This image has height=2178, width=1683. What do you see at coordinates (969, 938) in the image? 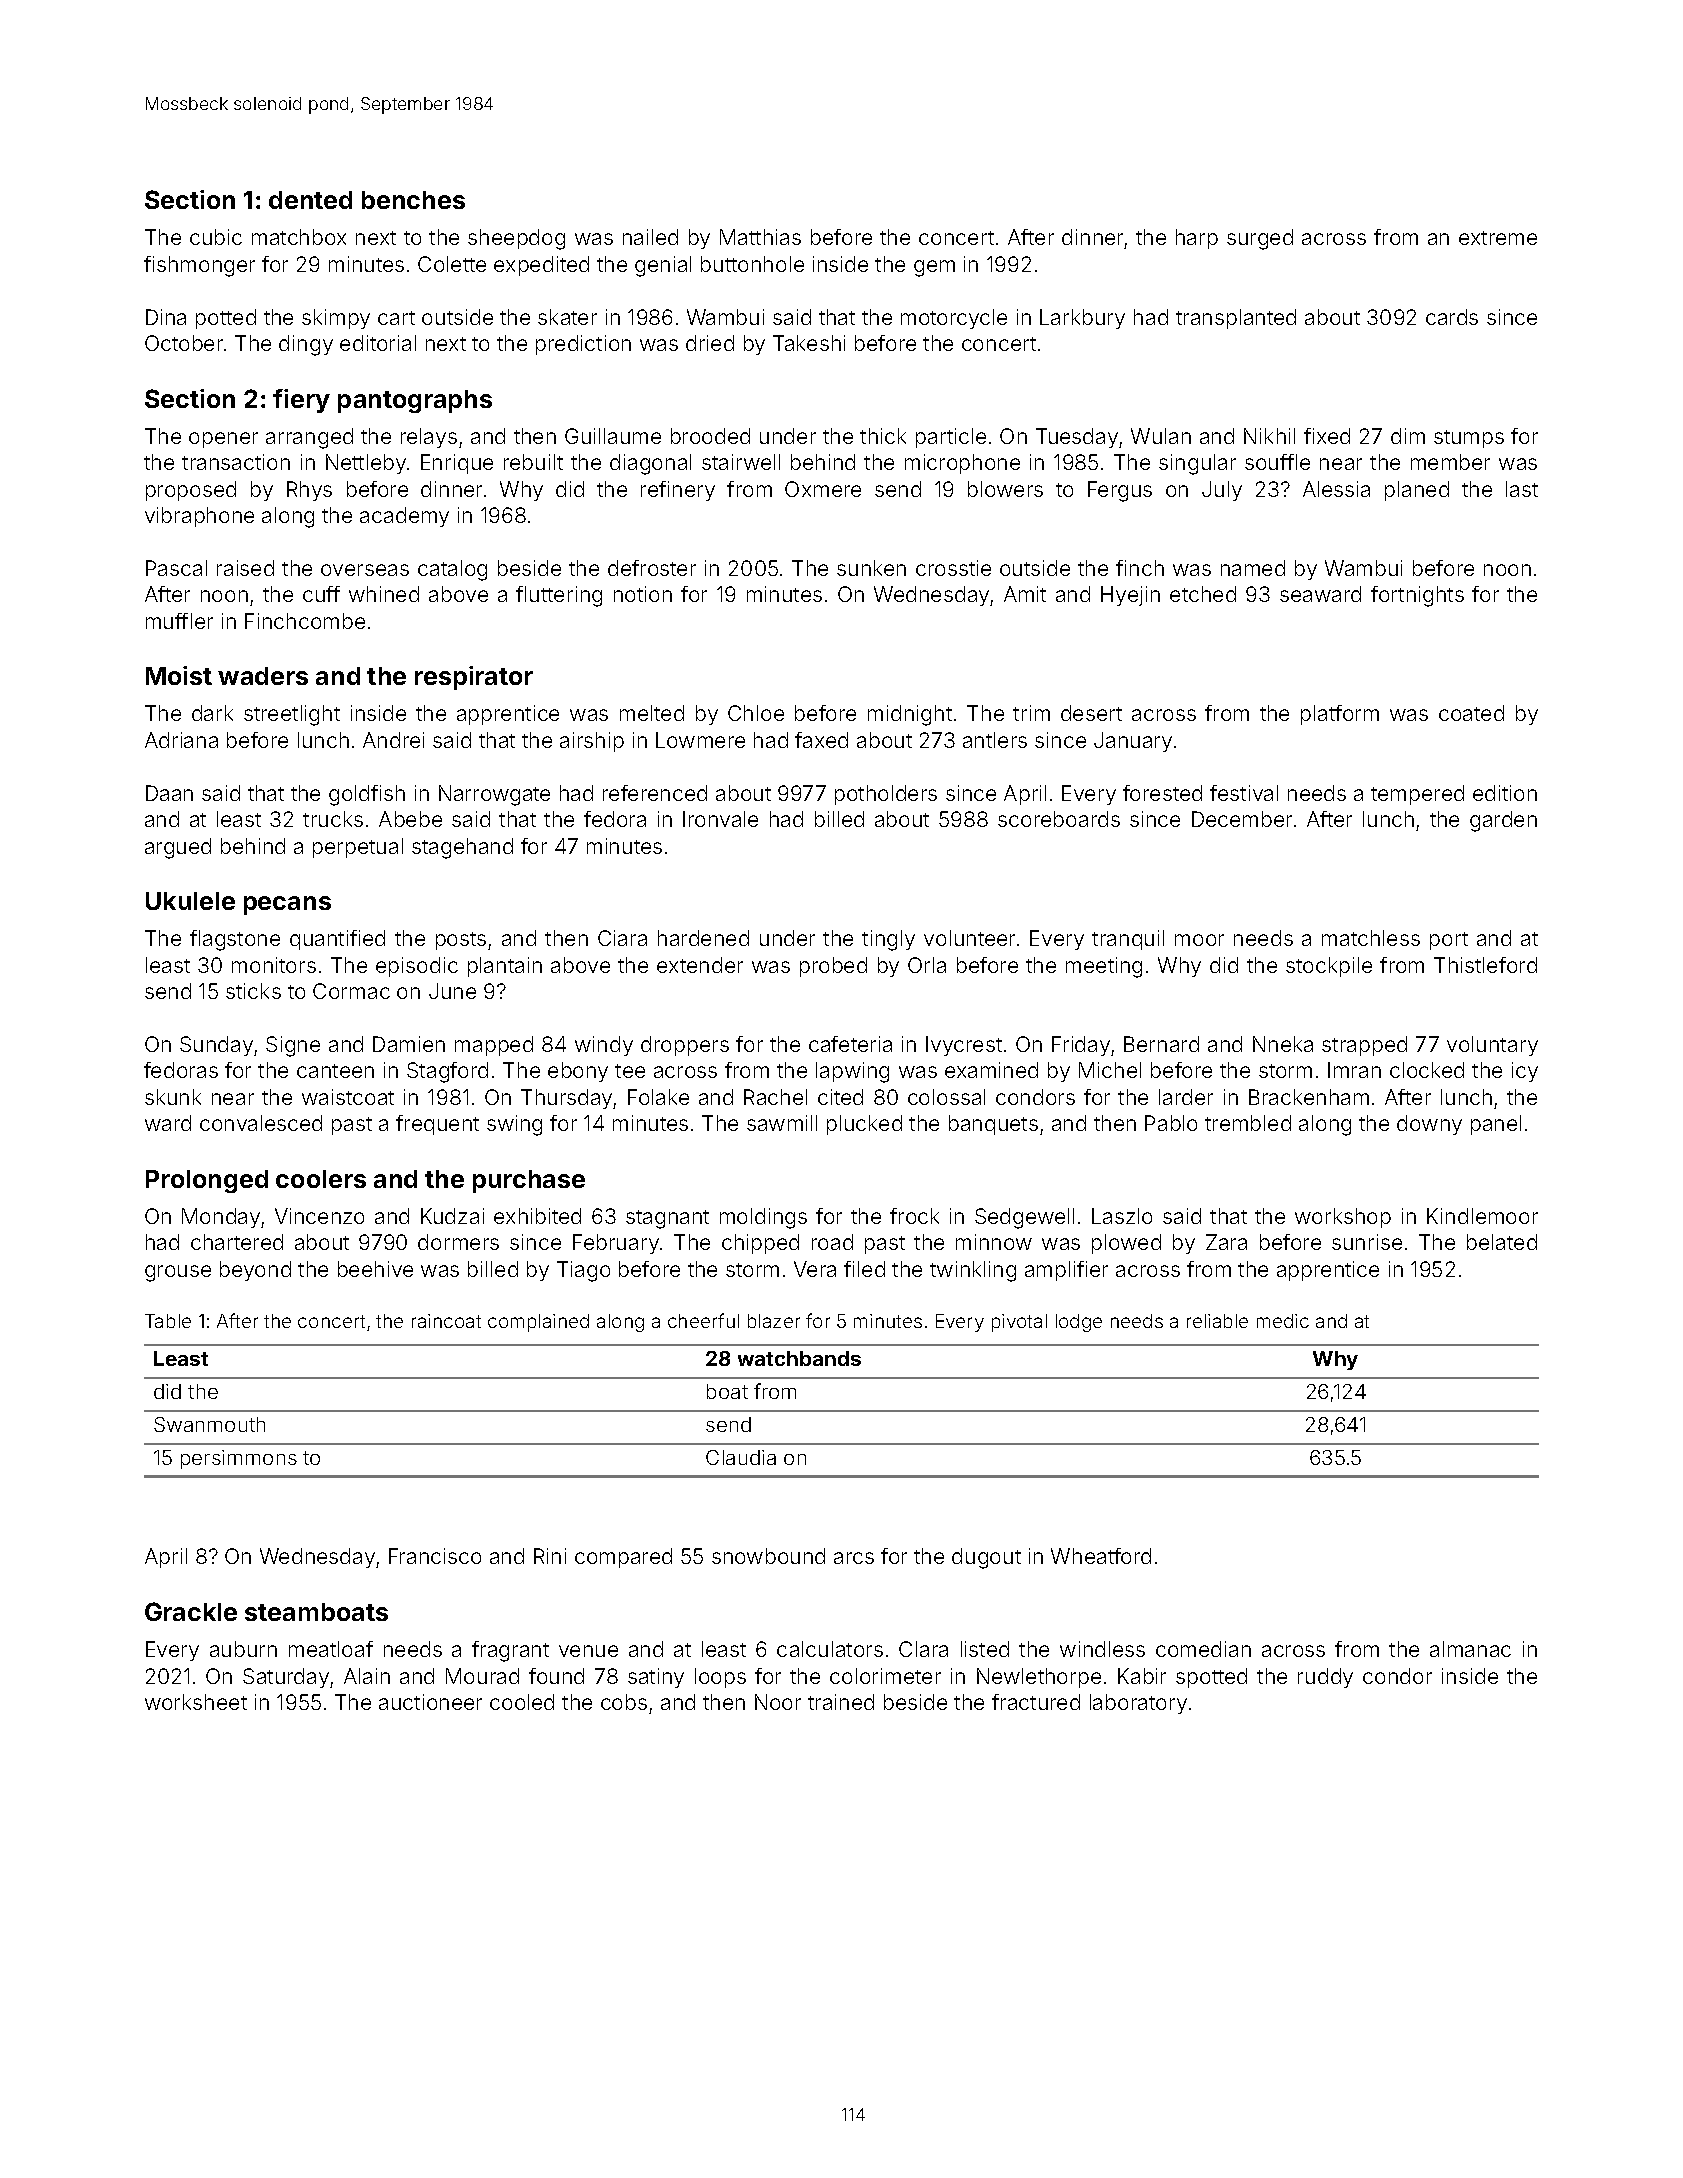
I see `volunteer` at bounding box center [969, 938].
